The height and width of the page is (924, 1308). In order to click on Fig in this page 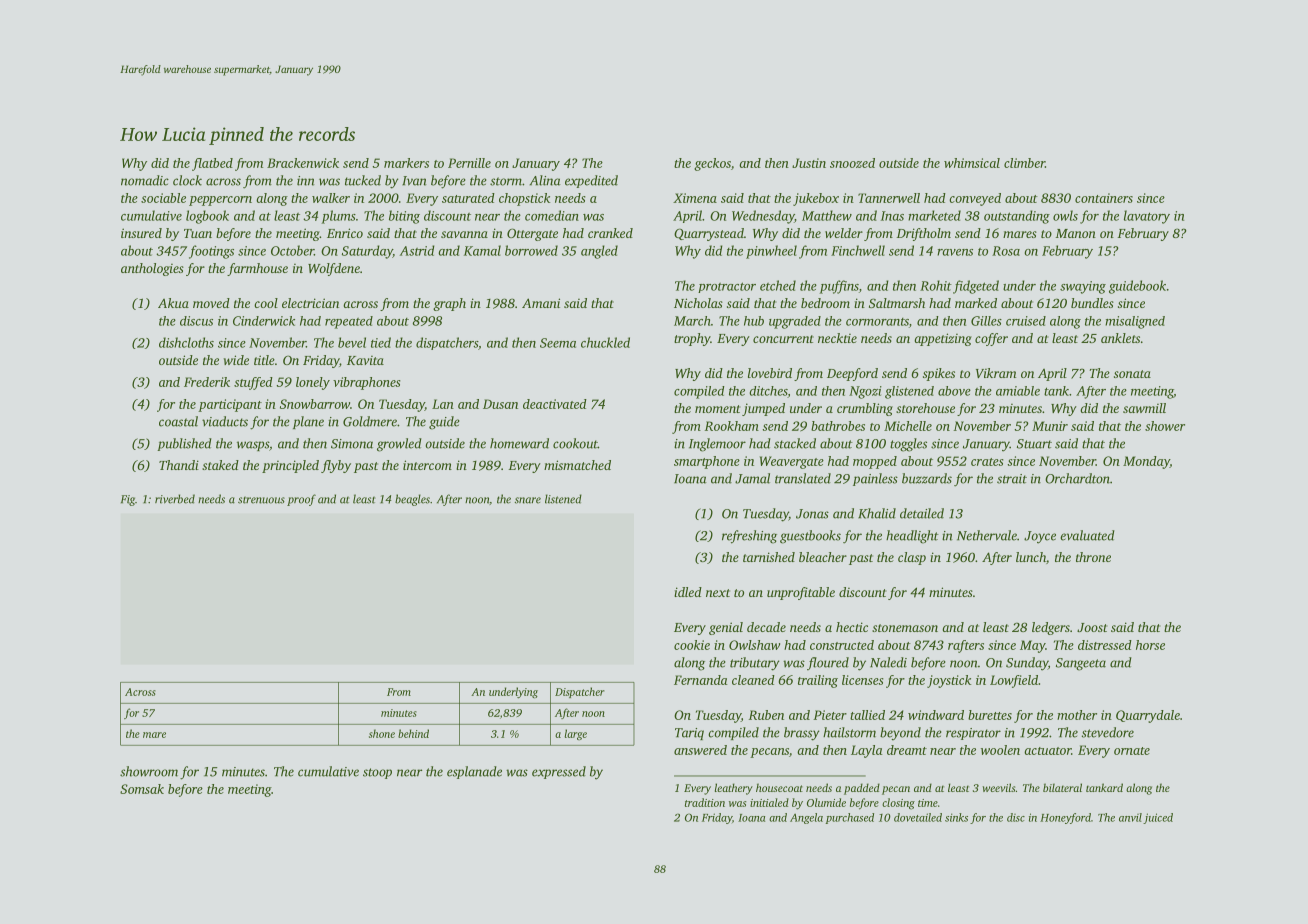, I will do `click(128, 500)`.
